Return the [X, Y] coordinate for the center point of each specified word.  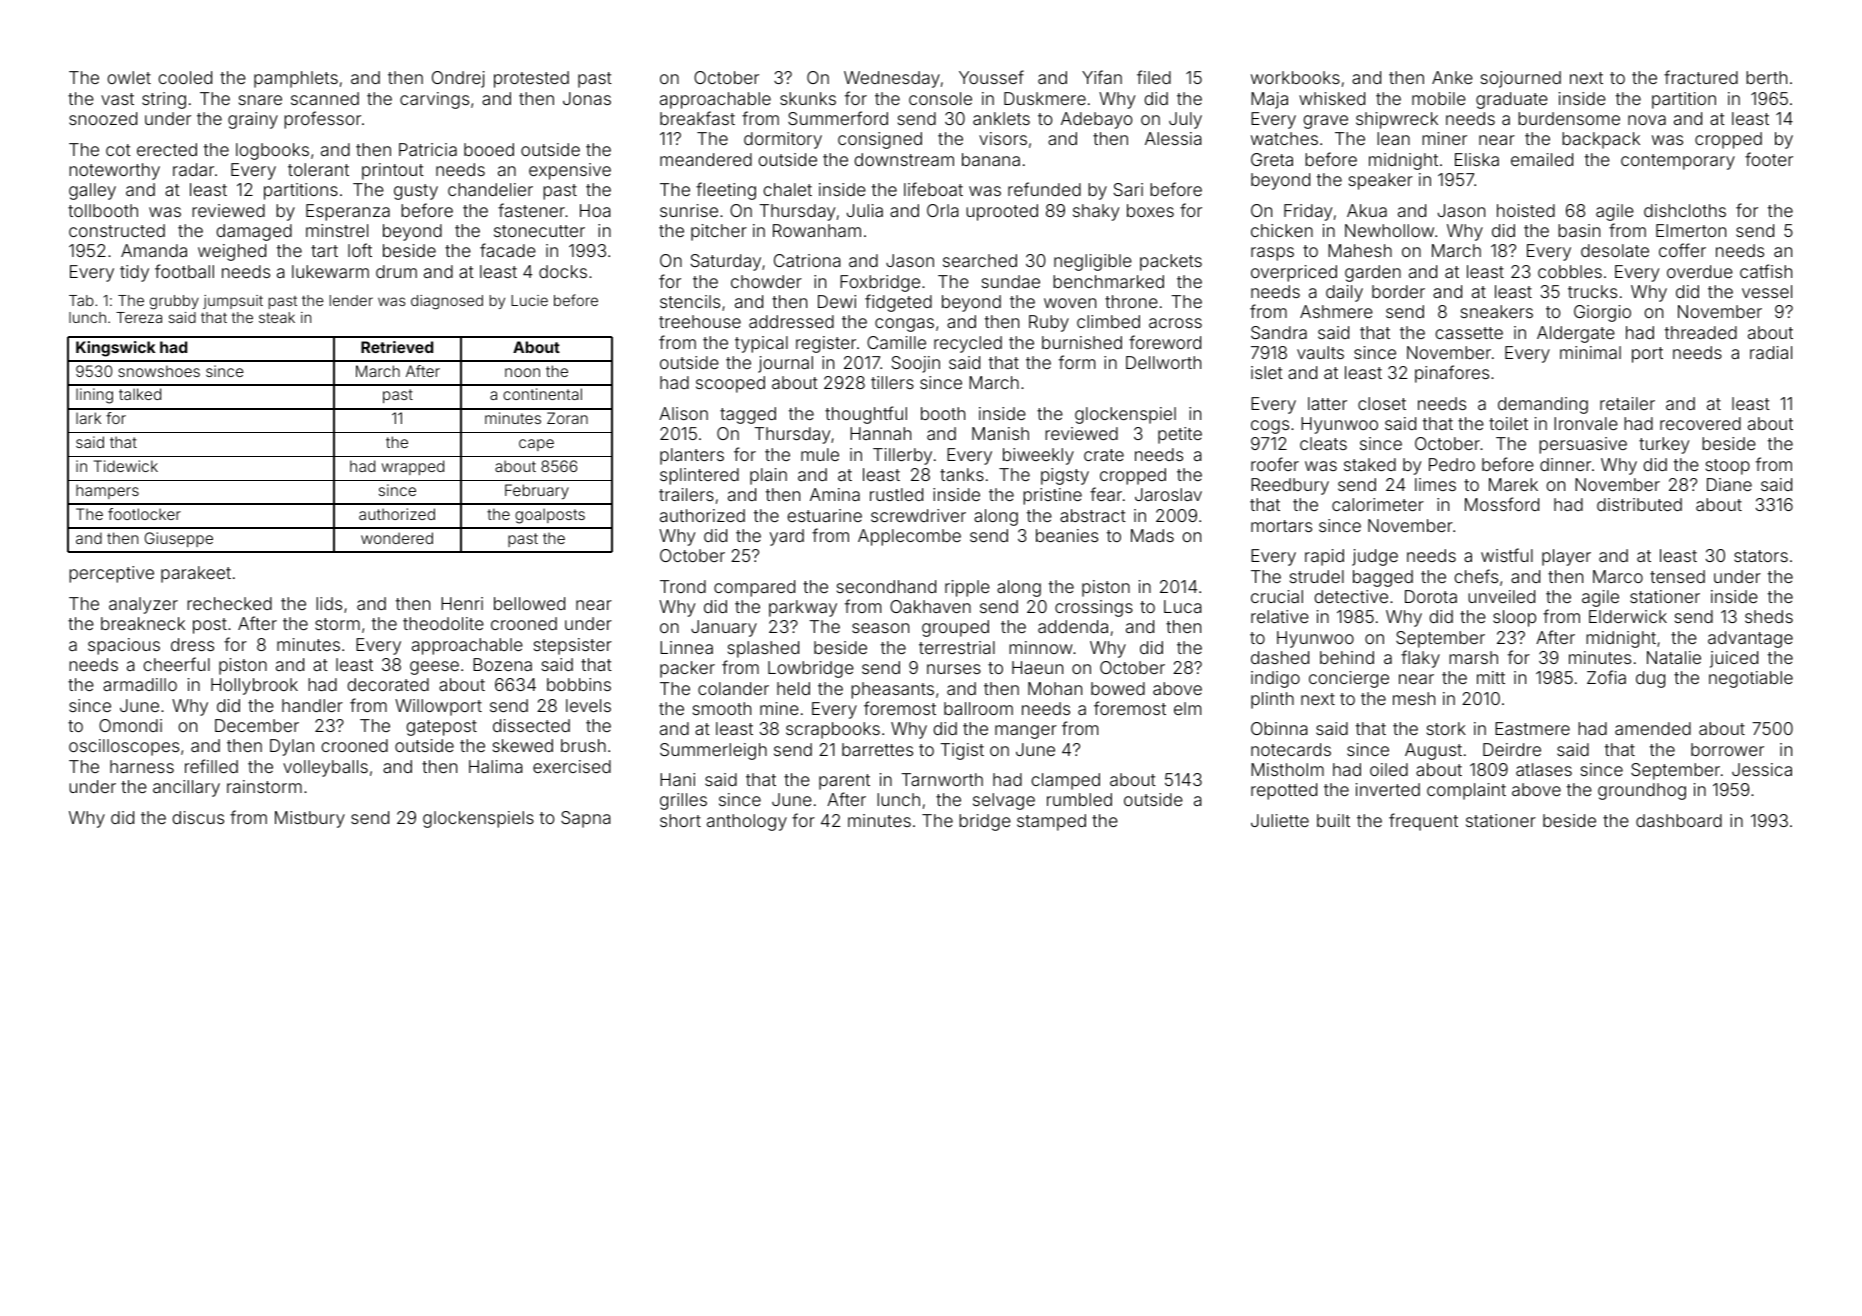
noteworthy [114, 171]
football [184, 271]
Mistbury [310, 819]
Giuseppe [179, 539]
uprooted [1002, 212]
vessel [1767, 291]
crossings [1094, 608]
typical [761, 344]
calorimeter [1378, 504]
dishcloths [1685, 210]
